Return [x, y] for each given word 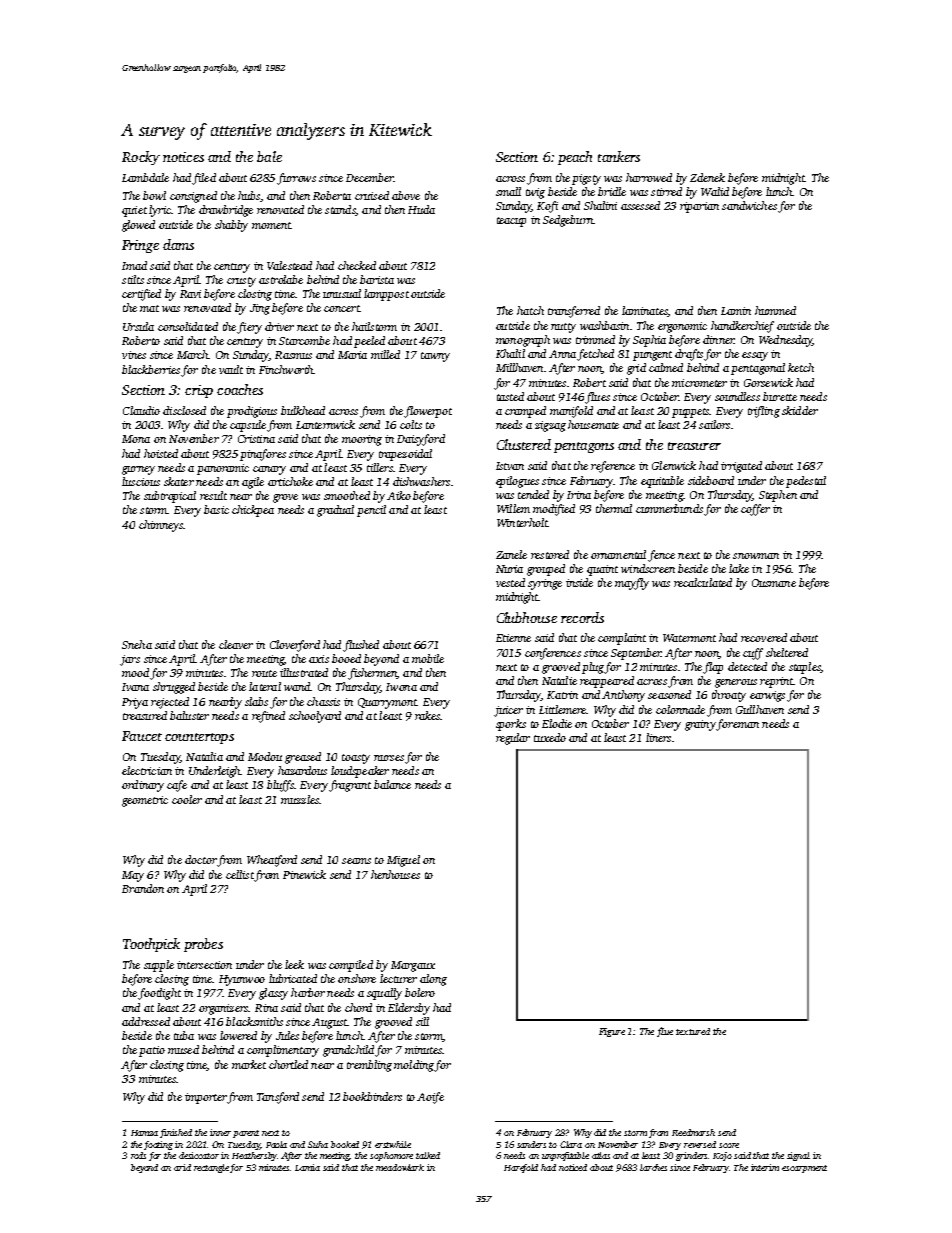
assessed [640, 205]
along [433, 980]
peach [575, 158]
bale [269, 156]
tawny [435, 357]
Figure [612, 1032]
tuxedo [550, 737]
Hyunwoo [242, 980]
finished [176, 1133]
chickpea [253, 511]
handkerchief [742, 327]
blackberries [151, 369]
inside [579, 582]
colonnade [680, 709]
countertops [199, 738]
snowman [756, 556]
